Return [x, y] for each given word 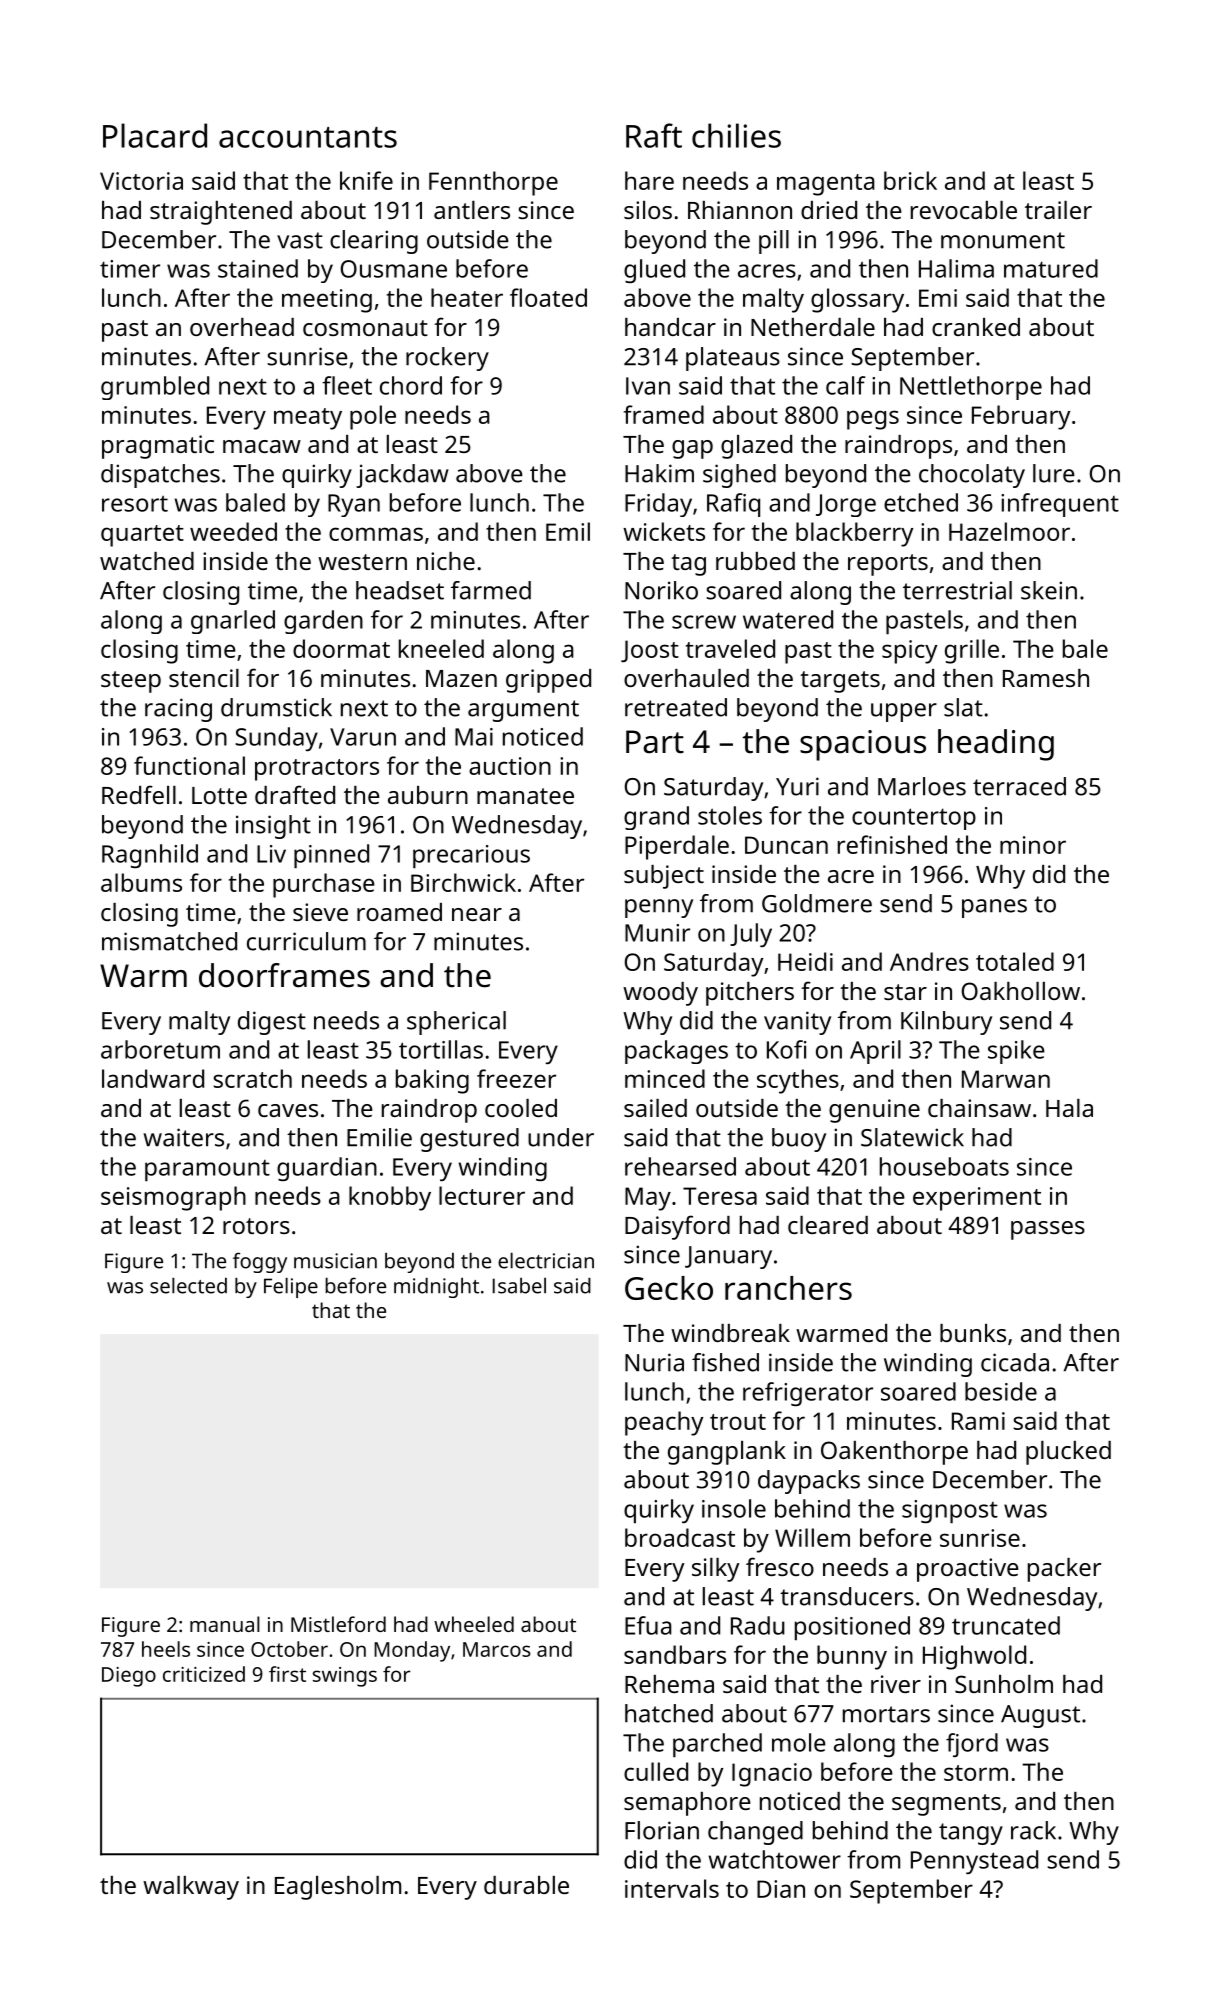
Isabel [519, 1286]
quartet [142, 536]
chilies [736, 135]
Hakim [659, 473]
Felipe [291, 1288]
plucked [1068, 1453]
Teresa [720, 1196]
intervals [672, 1888]
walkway [191, 1888]
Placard [155, 135]
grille [972, 651]
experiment [977, 1199]
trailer [1058, 210]
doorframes [284, 975]
